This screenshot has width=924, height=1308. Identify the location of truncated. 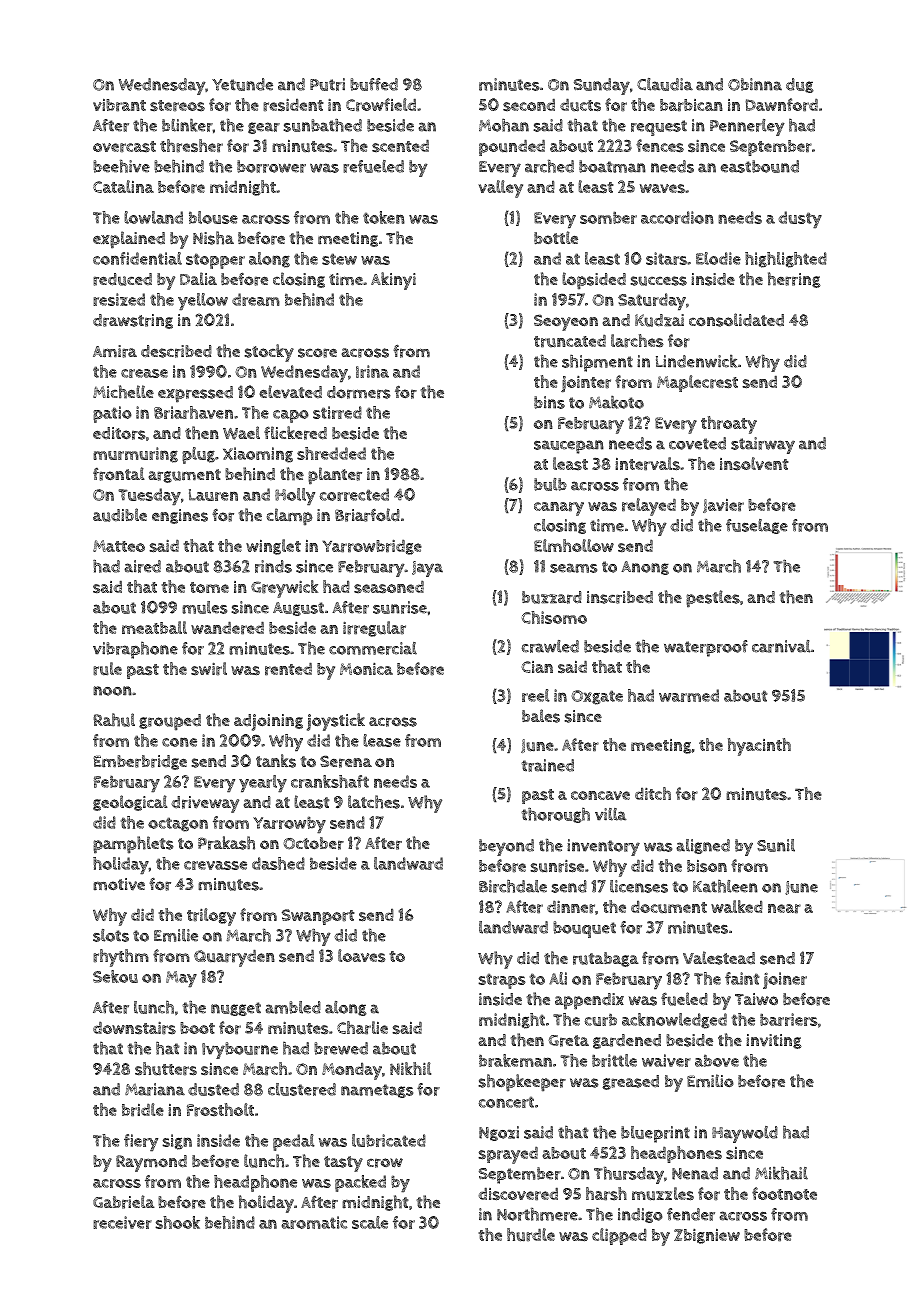
(570, 341).
